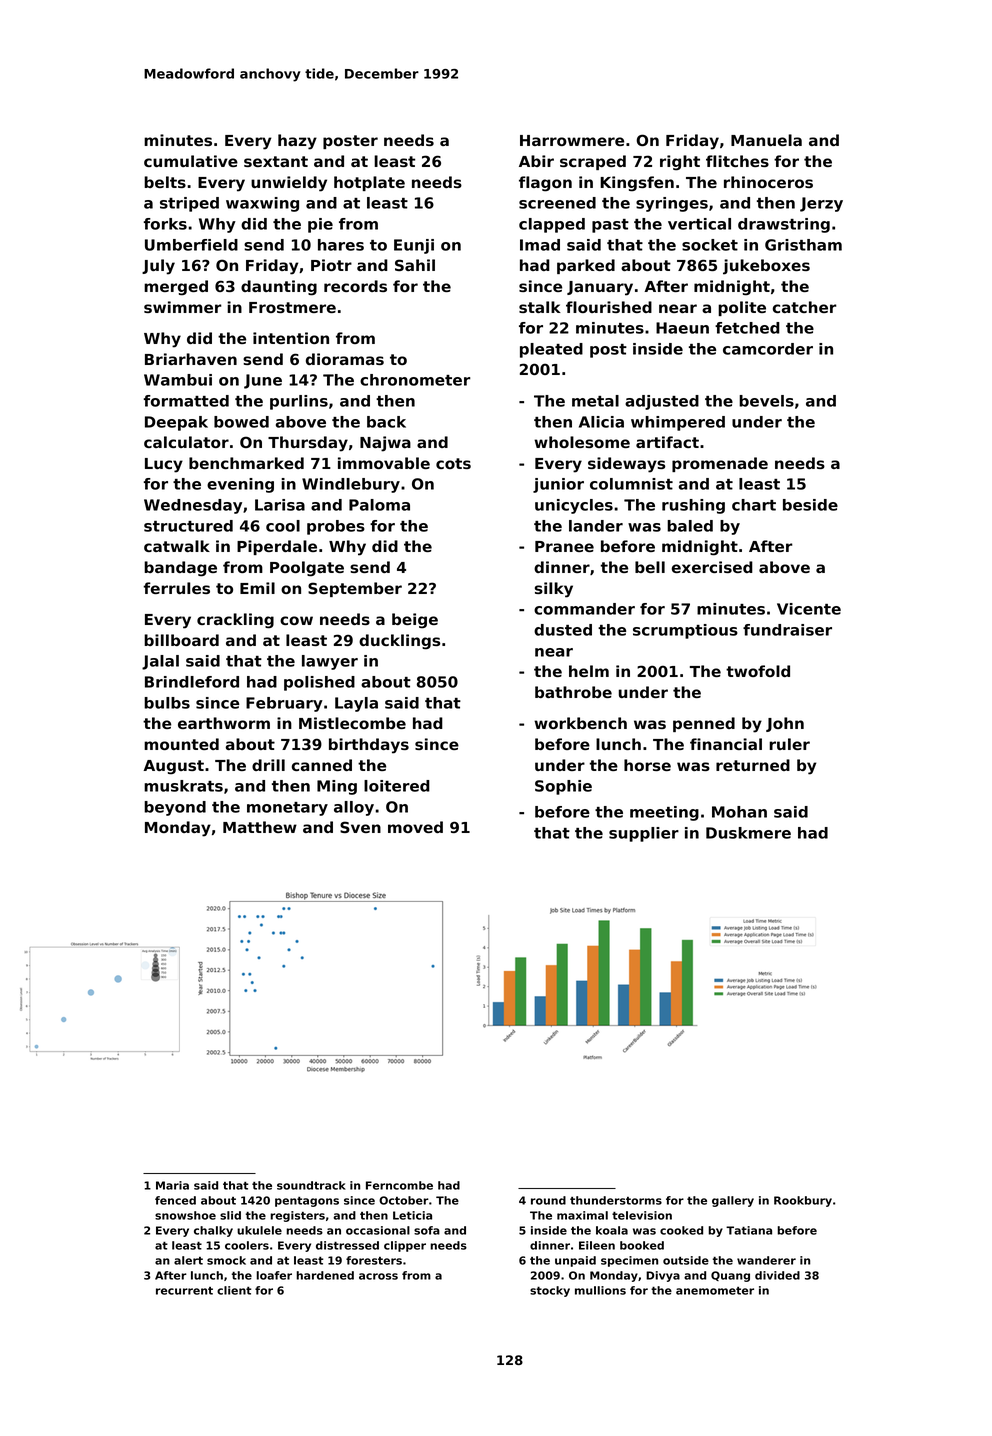 Image resolution: width=992 pixels, height=1436 pixels. I want to click on Maria, so click(172, 1185).
